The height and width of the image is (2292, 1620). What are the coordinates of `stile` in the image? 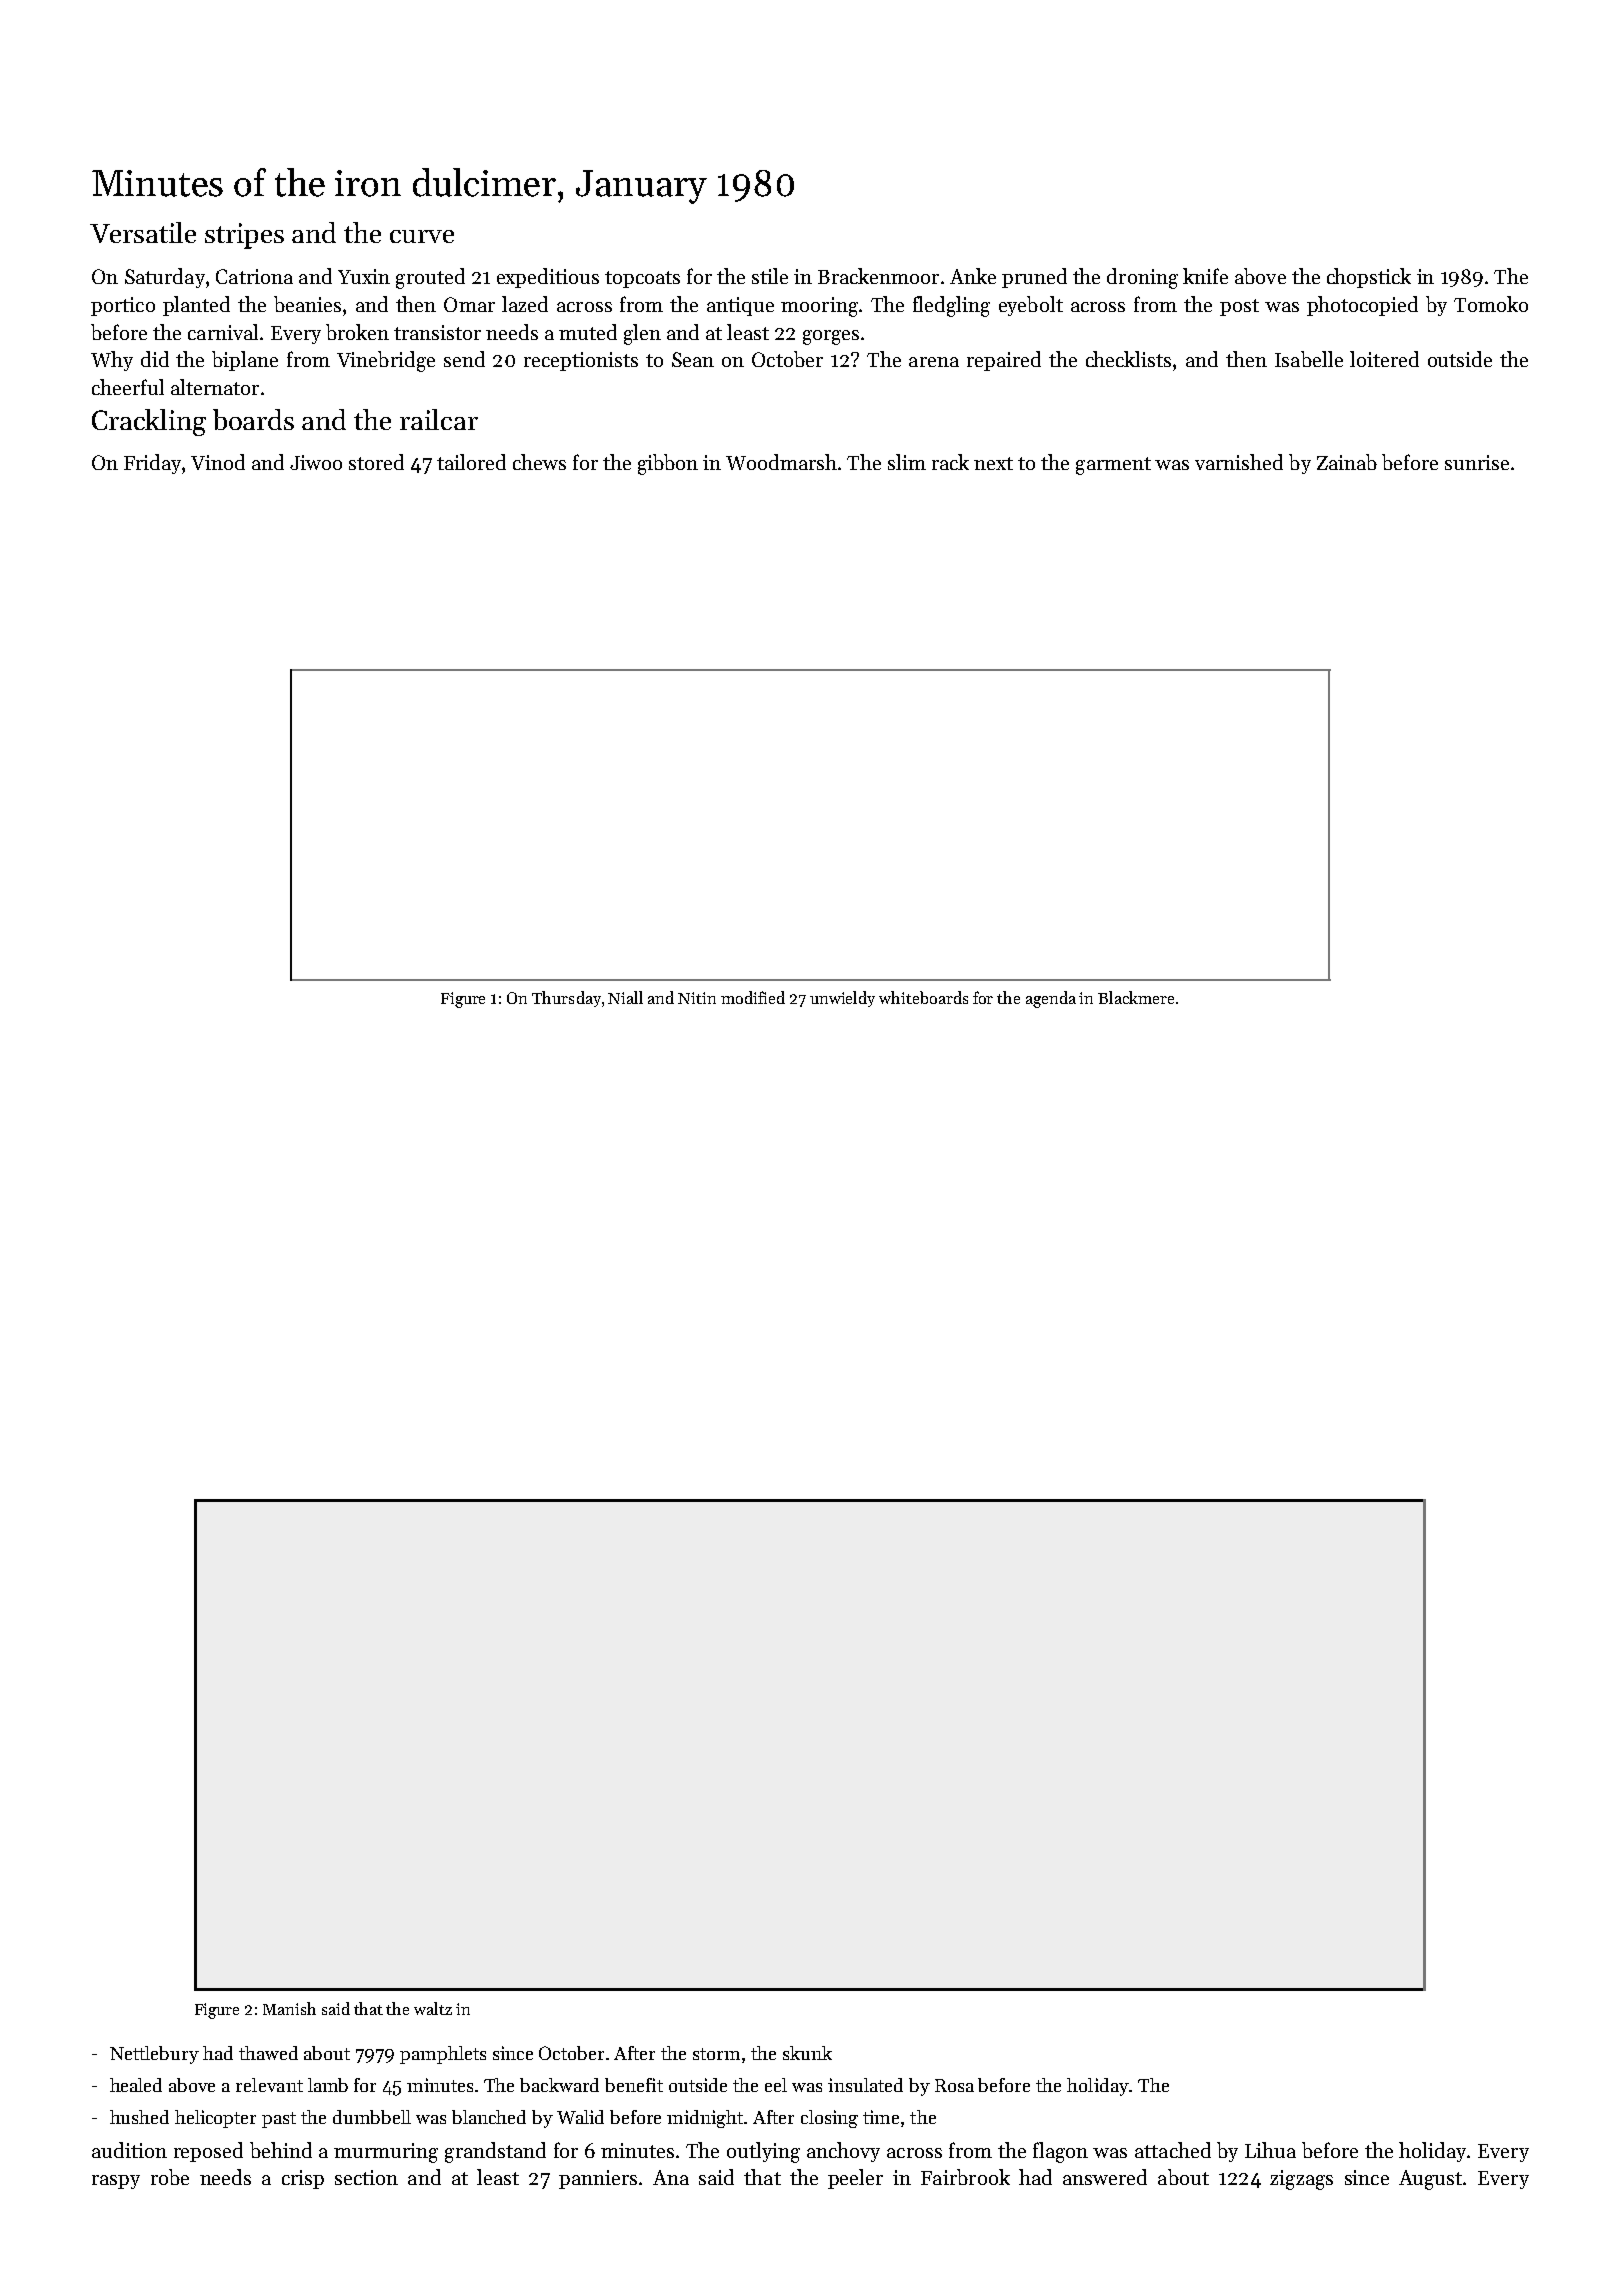 It's located at (770, 276).
